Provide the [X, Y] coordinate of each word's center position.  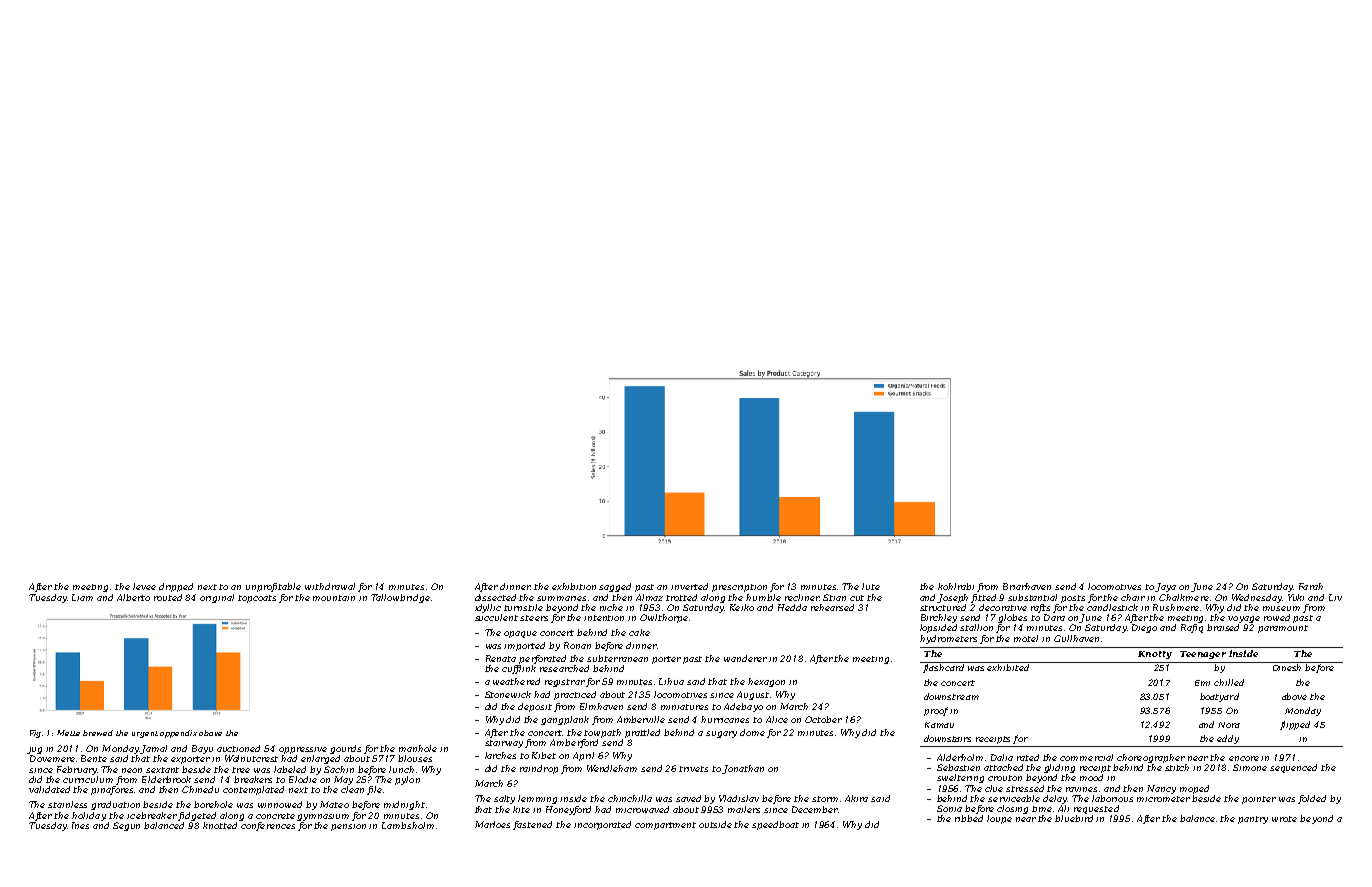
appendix [178, 734]
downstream [951, 696]
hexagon [766, 682]
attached [1003, 767]
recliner [802, 597]
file [374, 790]
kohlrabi [956, 586]
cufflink [519, 669]
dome [752, 732]
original [217, 598]
